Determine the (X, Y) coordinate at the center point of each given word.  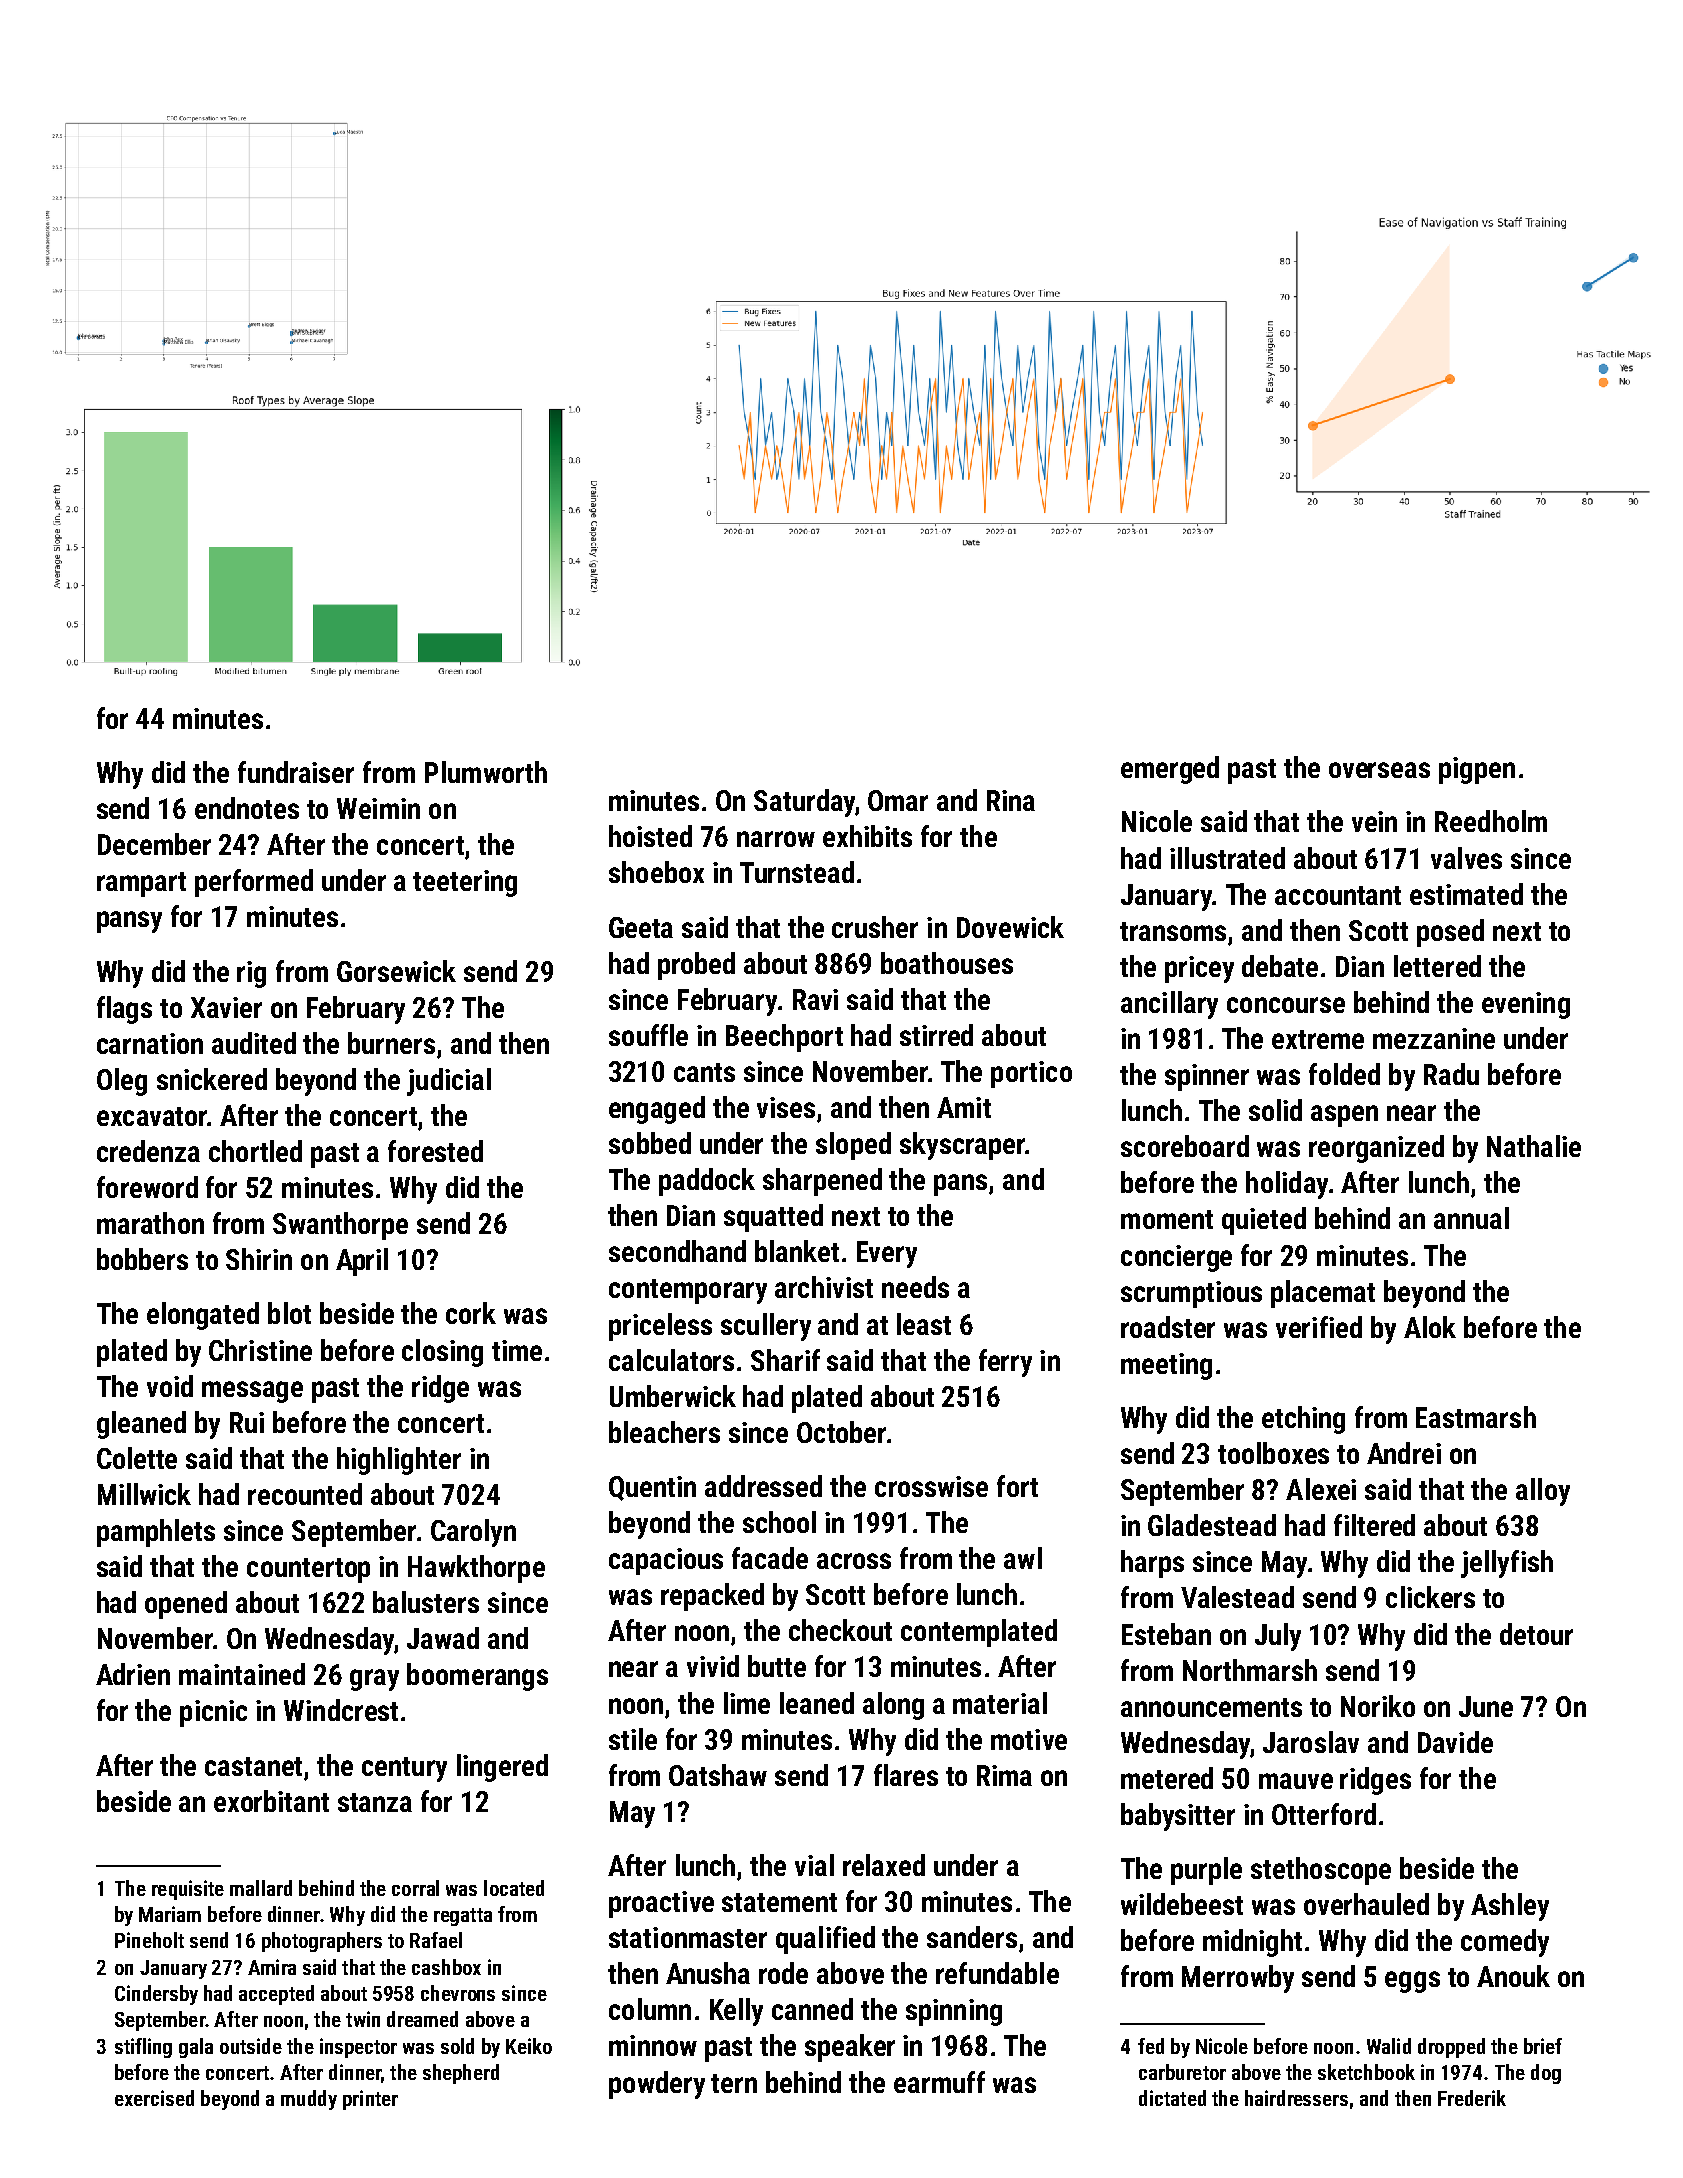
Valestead (1237, 1597)
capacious (666, 1561)
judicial (449, 1082)
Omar (898, 800)
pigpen (1477, 770)
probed (696, 966)
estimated (1466, 894)
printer (370, 2100)
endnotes (247, 808)
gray (374, 1680)
